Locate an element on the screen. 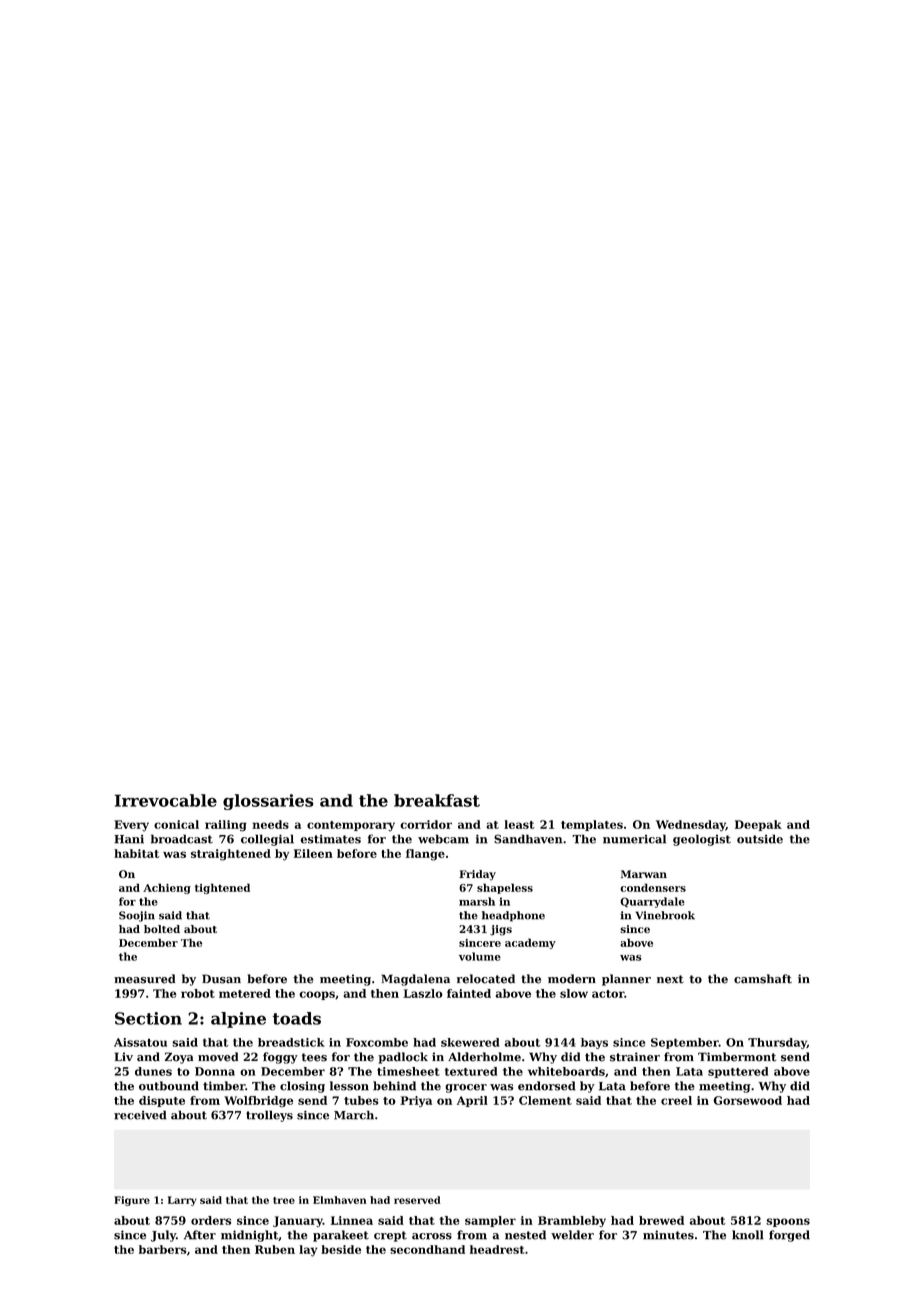  Gorsewood is located at coordinates (747, 1100).
